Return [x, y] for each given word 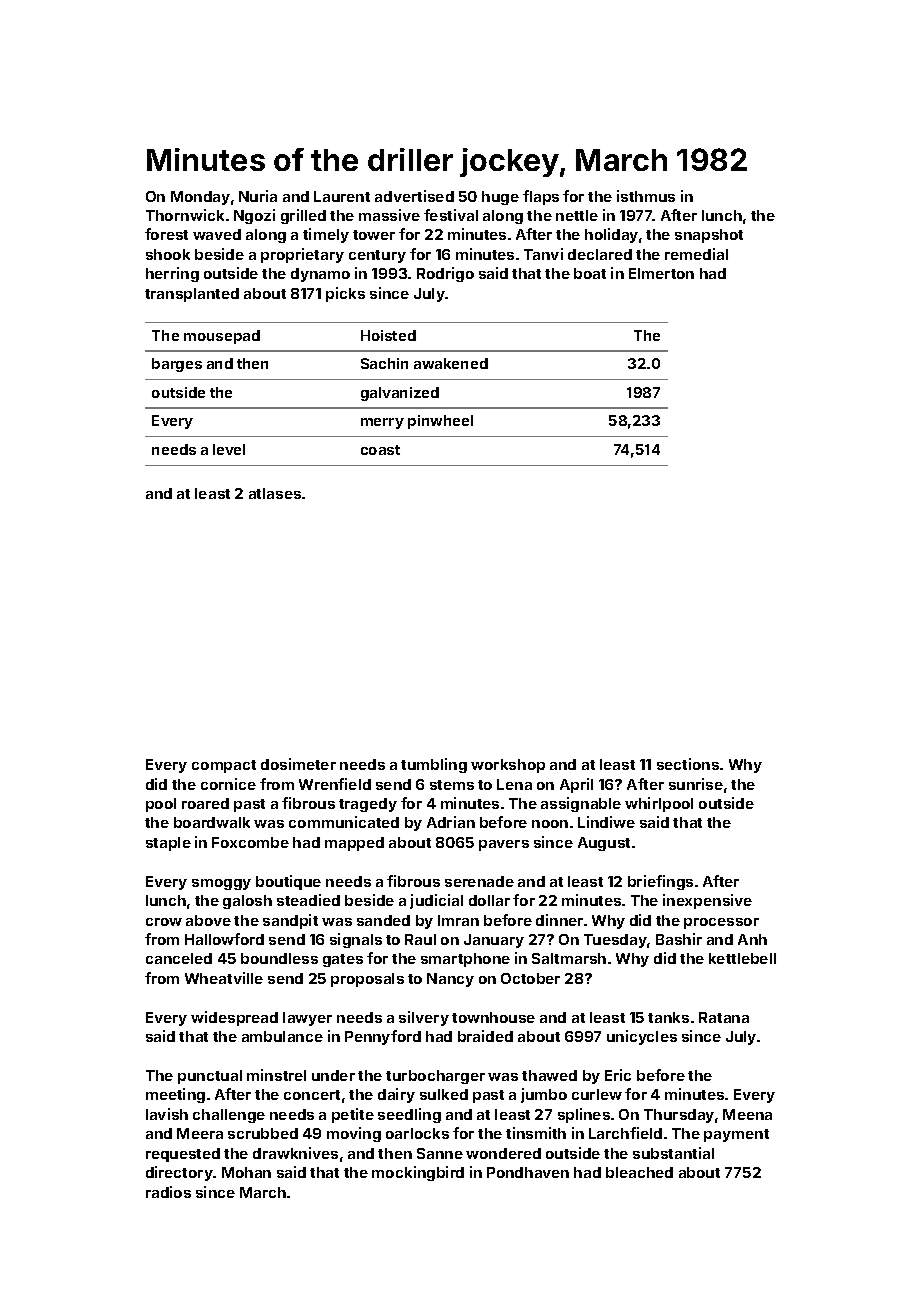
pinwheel [440, 422]
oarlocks [417, 1133]
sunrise [696, 784]
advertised [414, 196]
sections [688, 764]
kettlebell [742, 958]
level [229, 449]
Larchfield [625, 1133]
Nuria [258, 196]
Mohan [246, 1172]
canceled [179, 958]
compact [224, 766]
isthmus [646, 196]
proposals [367, 980]
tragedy [368, 805]
